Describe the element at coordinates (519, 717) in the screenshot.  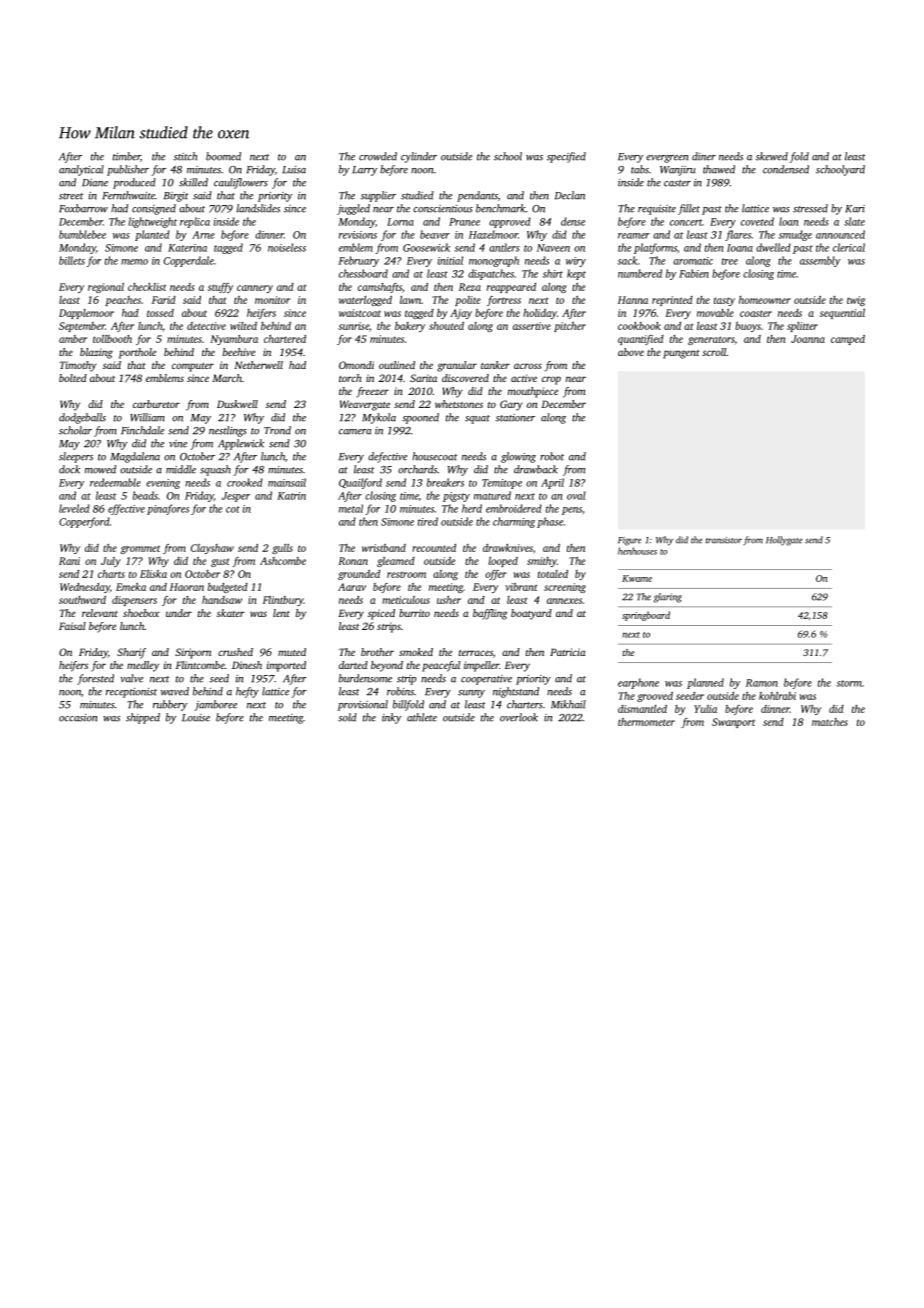
I see `overlook` at that location.
